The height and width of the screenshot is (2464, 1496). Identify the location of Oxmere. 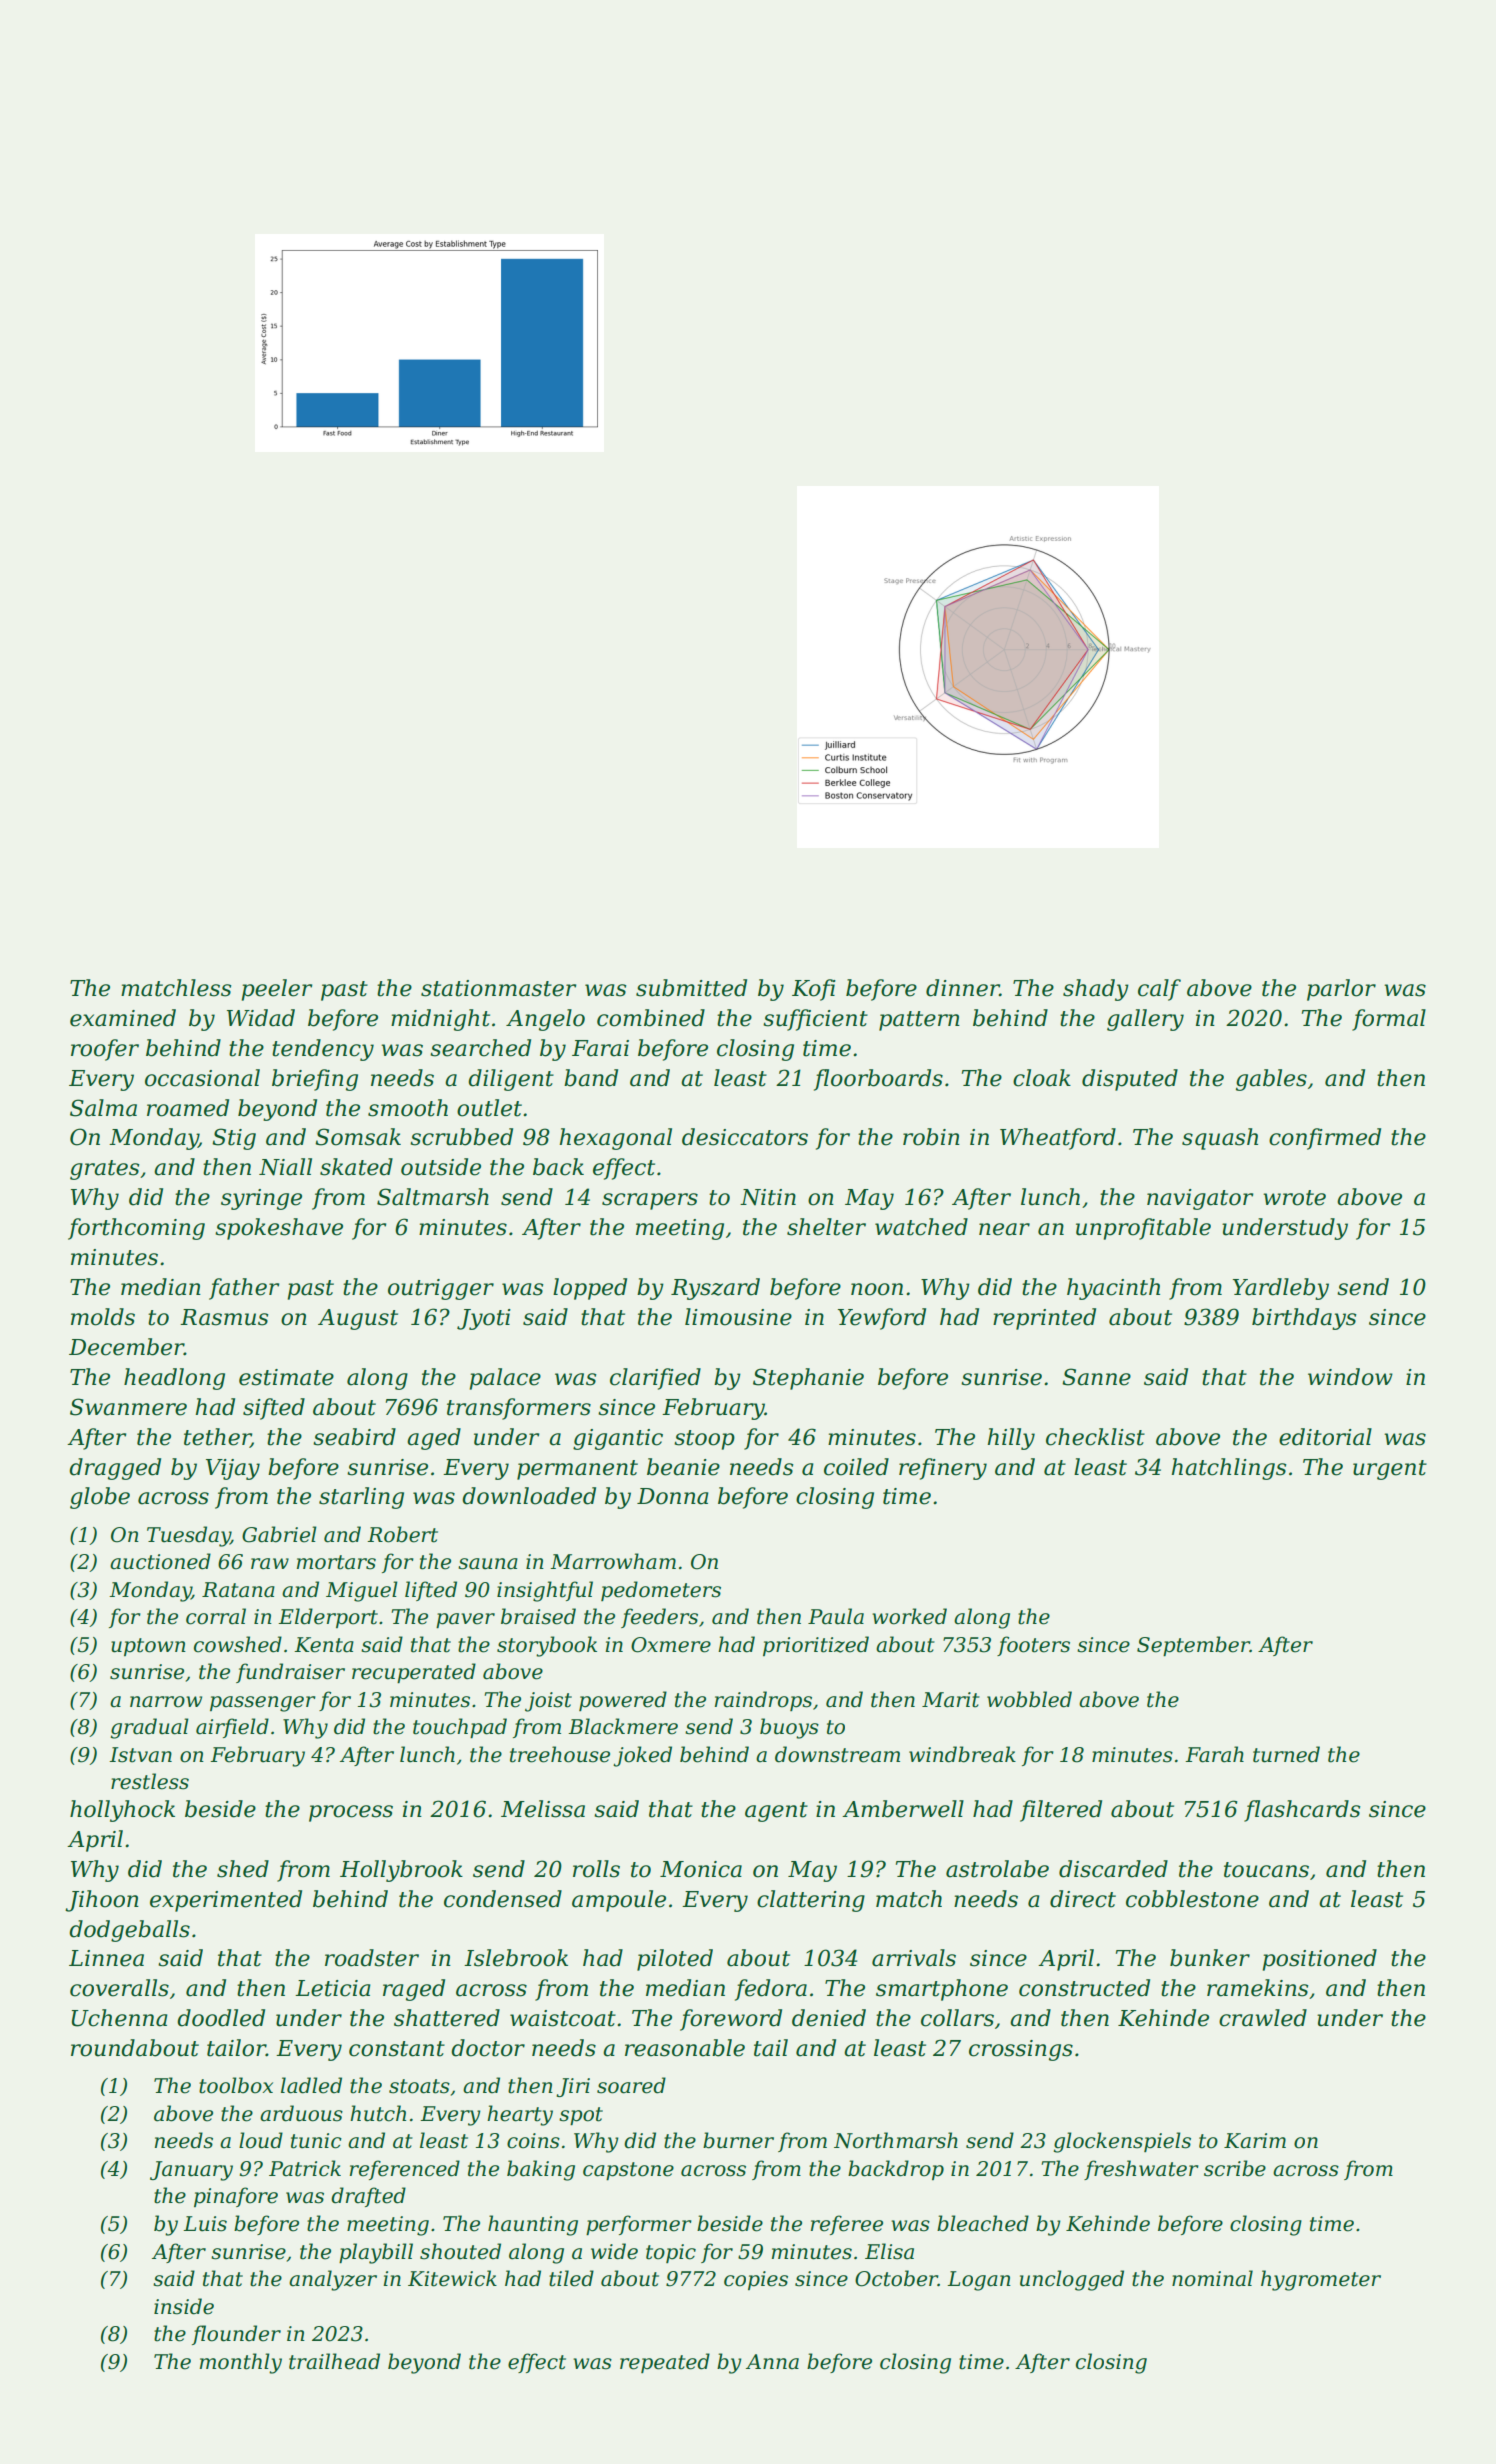
(671, 1645).
